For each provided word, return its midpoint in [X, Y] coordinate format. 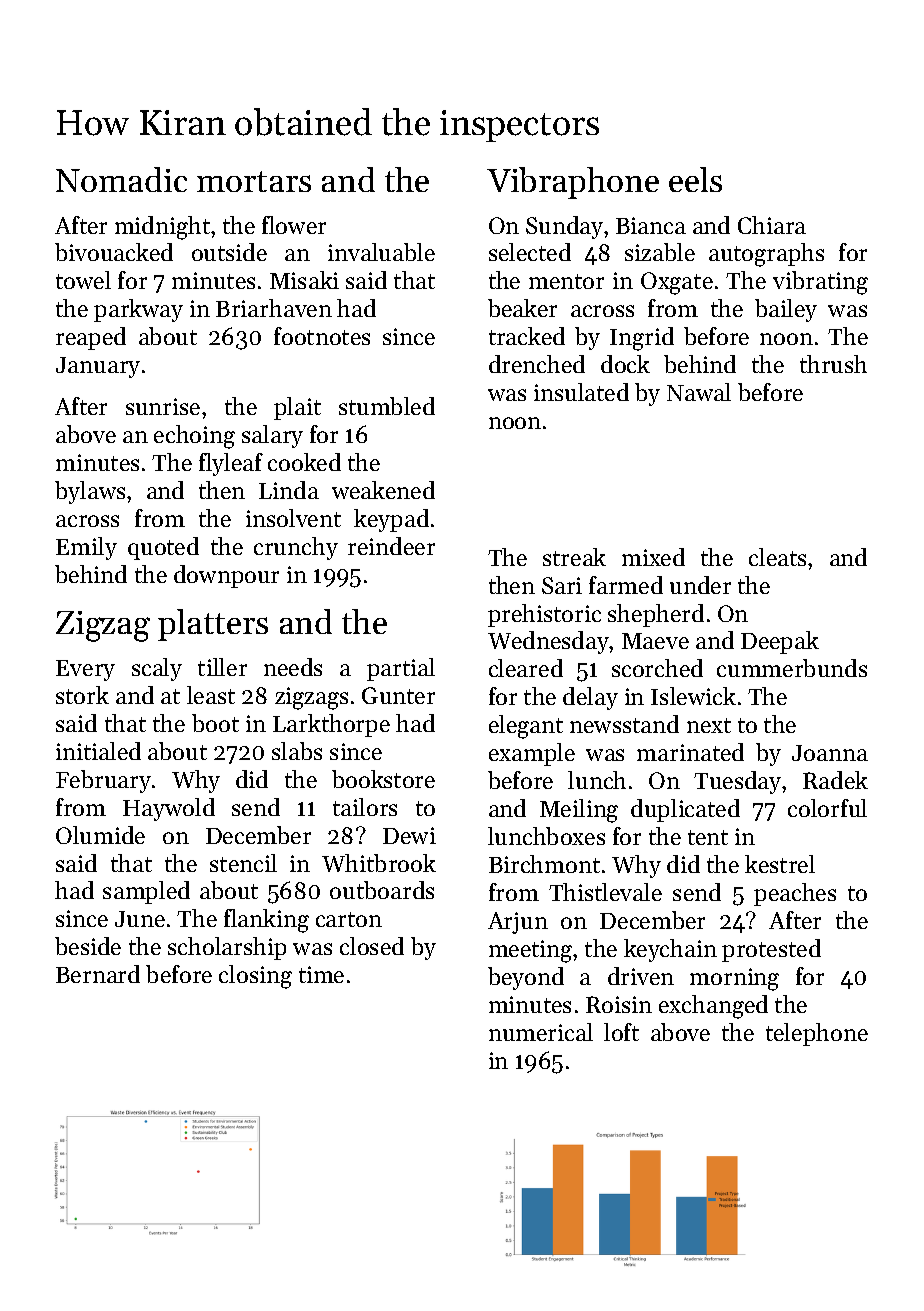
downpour [226, 576]
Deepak [780, 642]
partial [401, 669]
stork [82, 695]
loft [621, 1032]
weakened [383, 490]
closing [255, 977]
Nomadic [121, 179]
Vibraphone [573, 183]
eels [695, 179]
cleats [777, 557]
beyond [526, 978]
